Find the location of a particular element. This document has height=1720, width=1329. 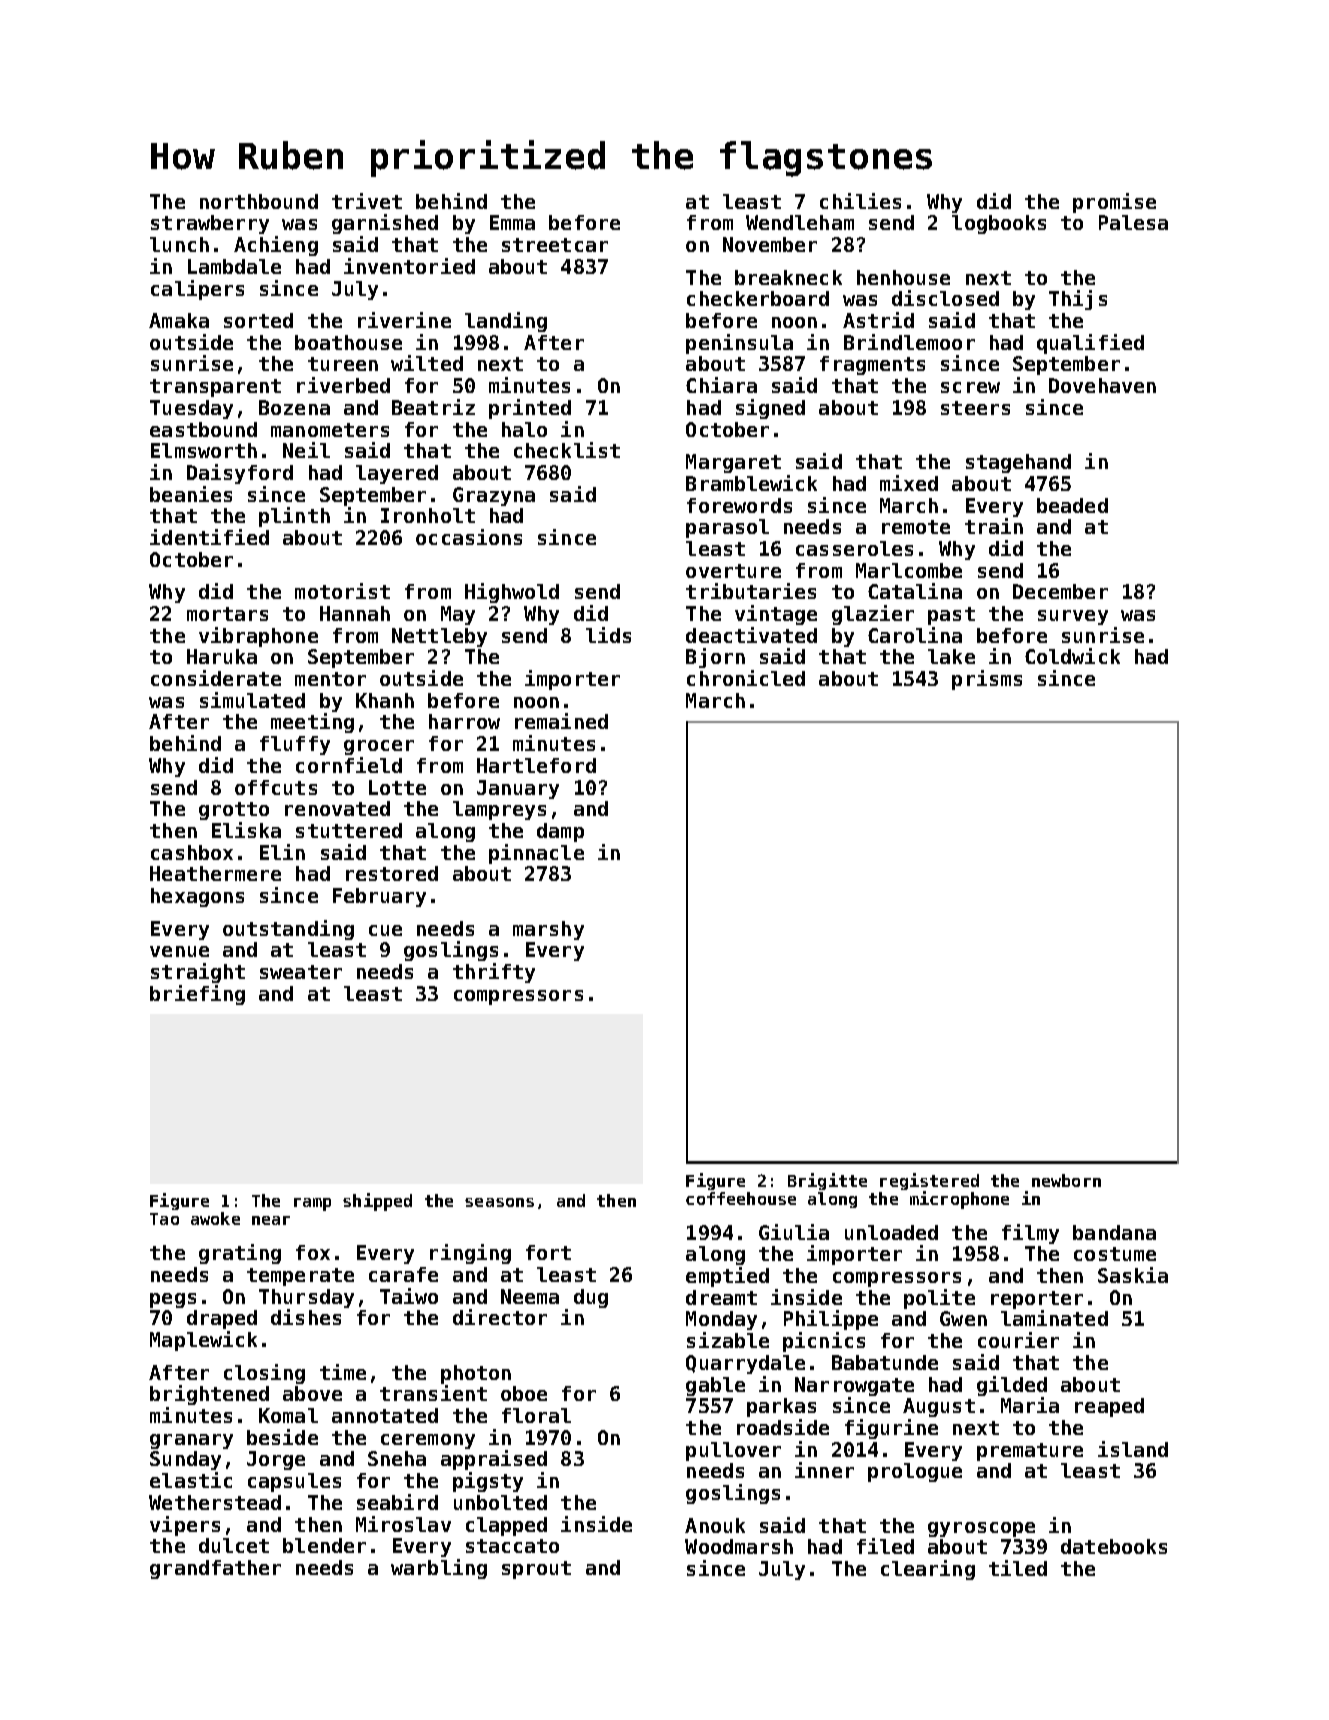

prisms is located at coordinates (987, 680).
